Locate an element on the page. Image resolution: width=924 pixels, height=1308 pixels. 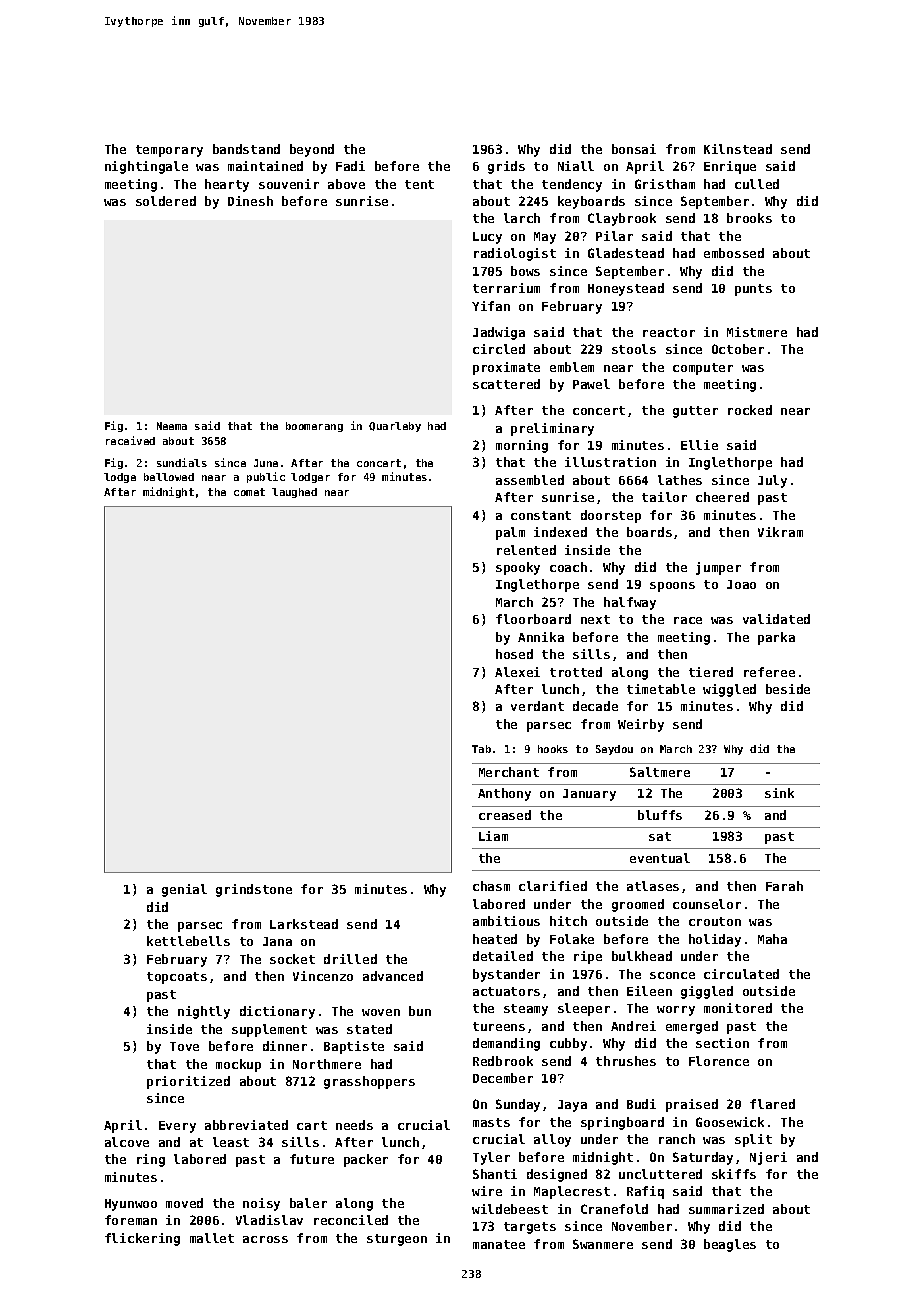
sink is located at coordinates (779, 793).
